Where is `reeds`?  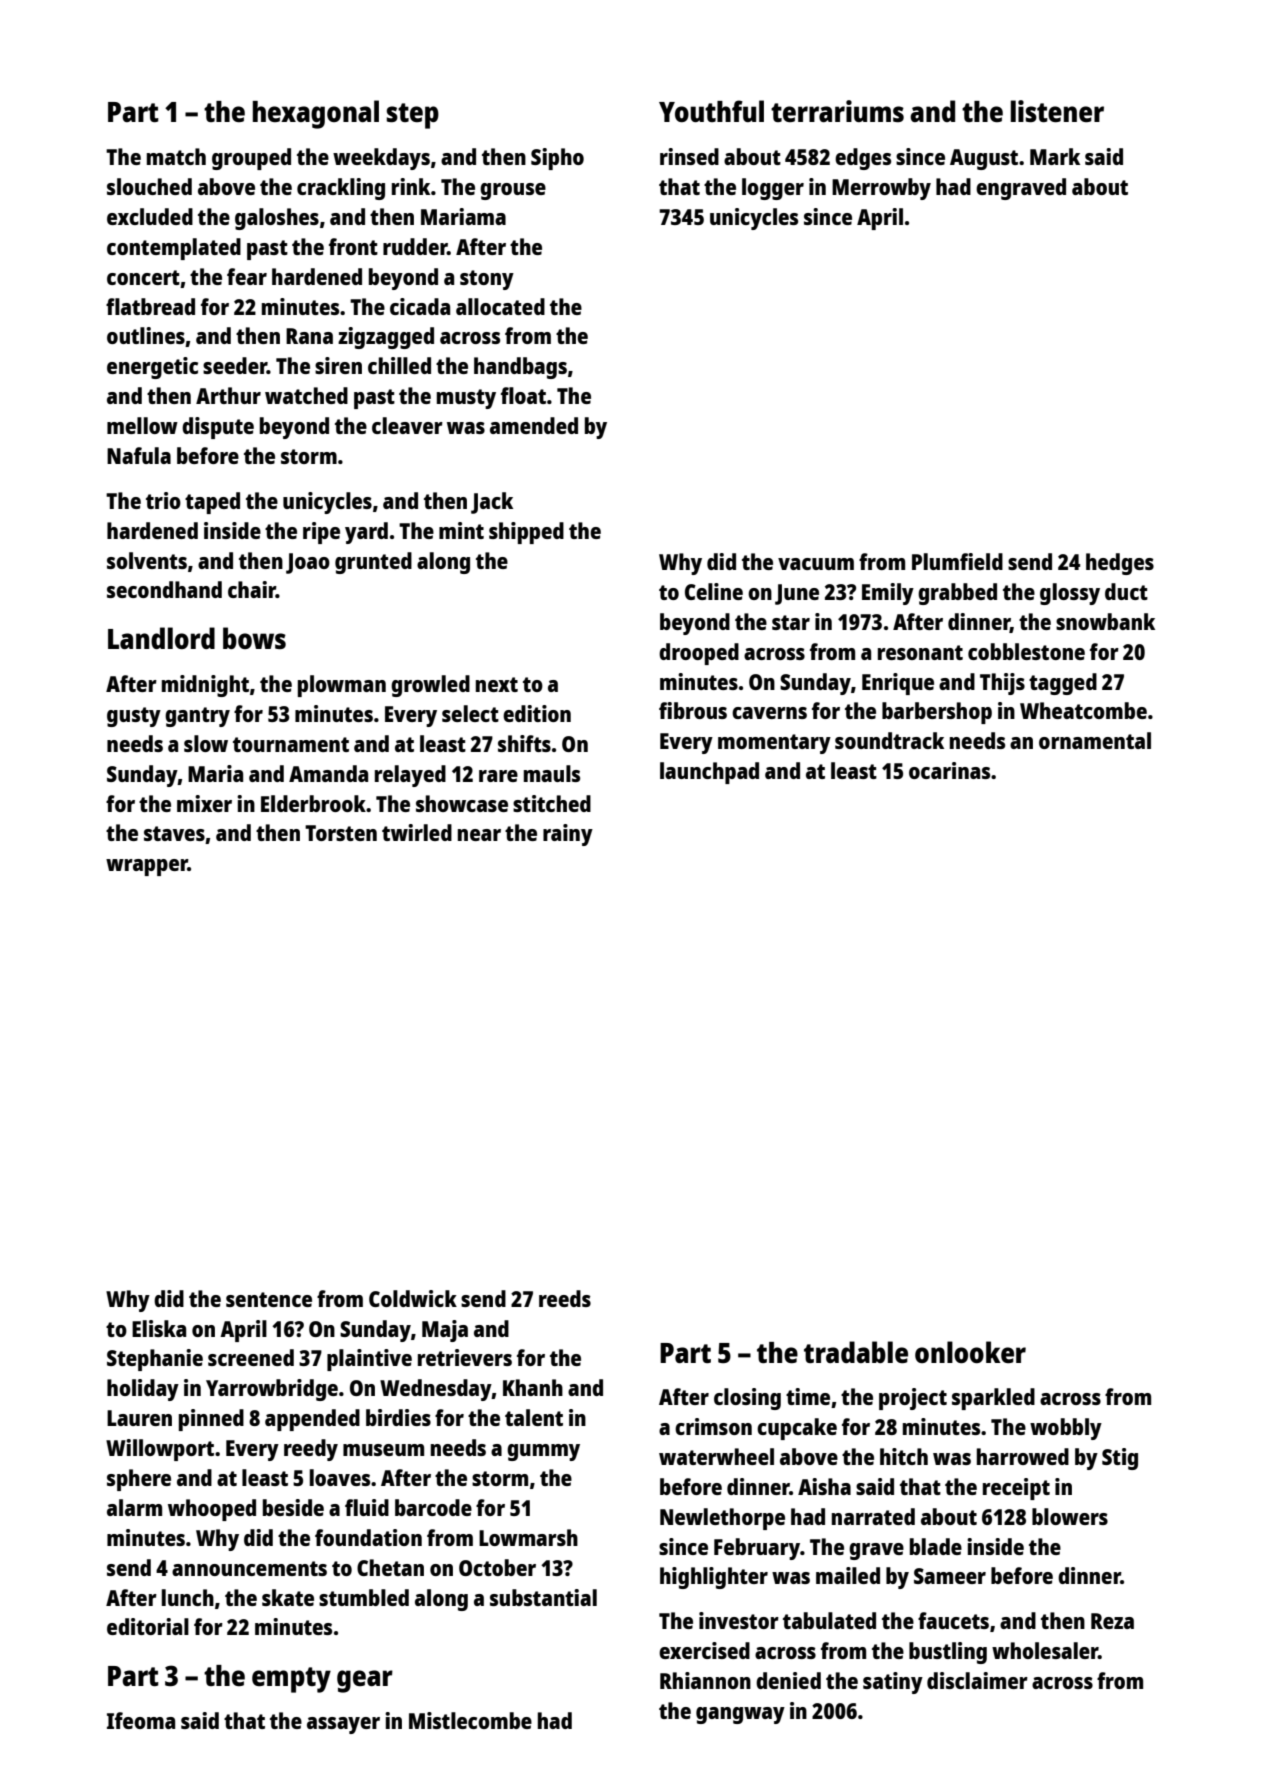
reeds is located at coordinates (565, 1298).
